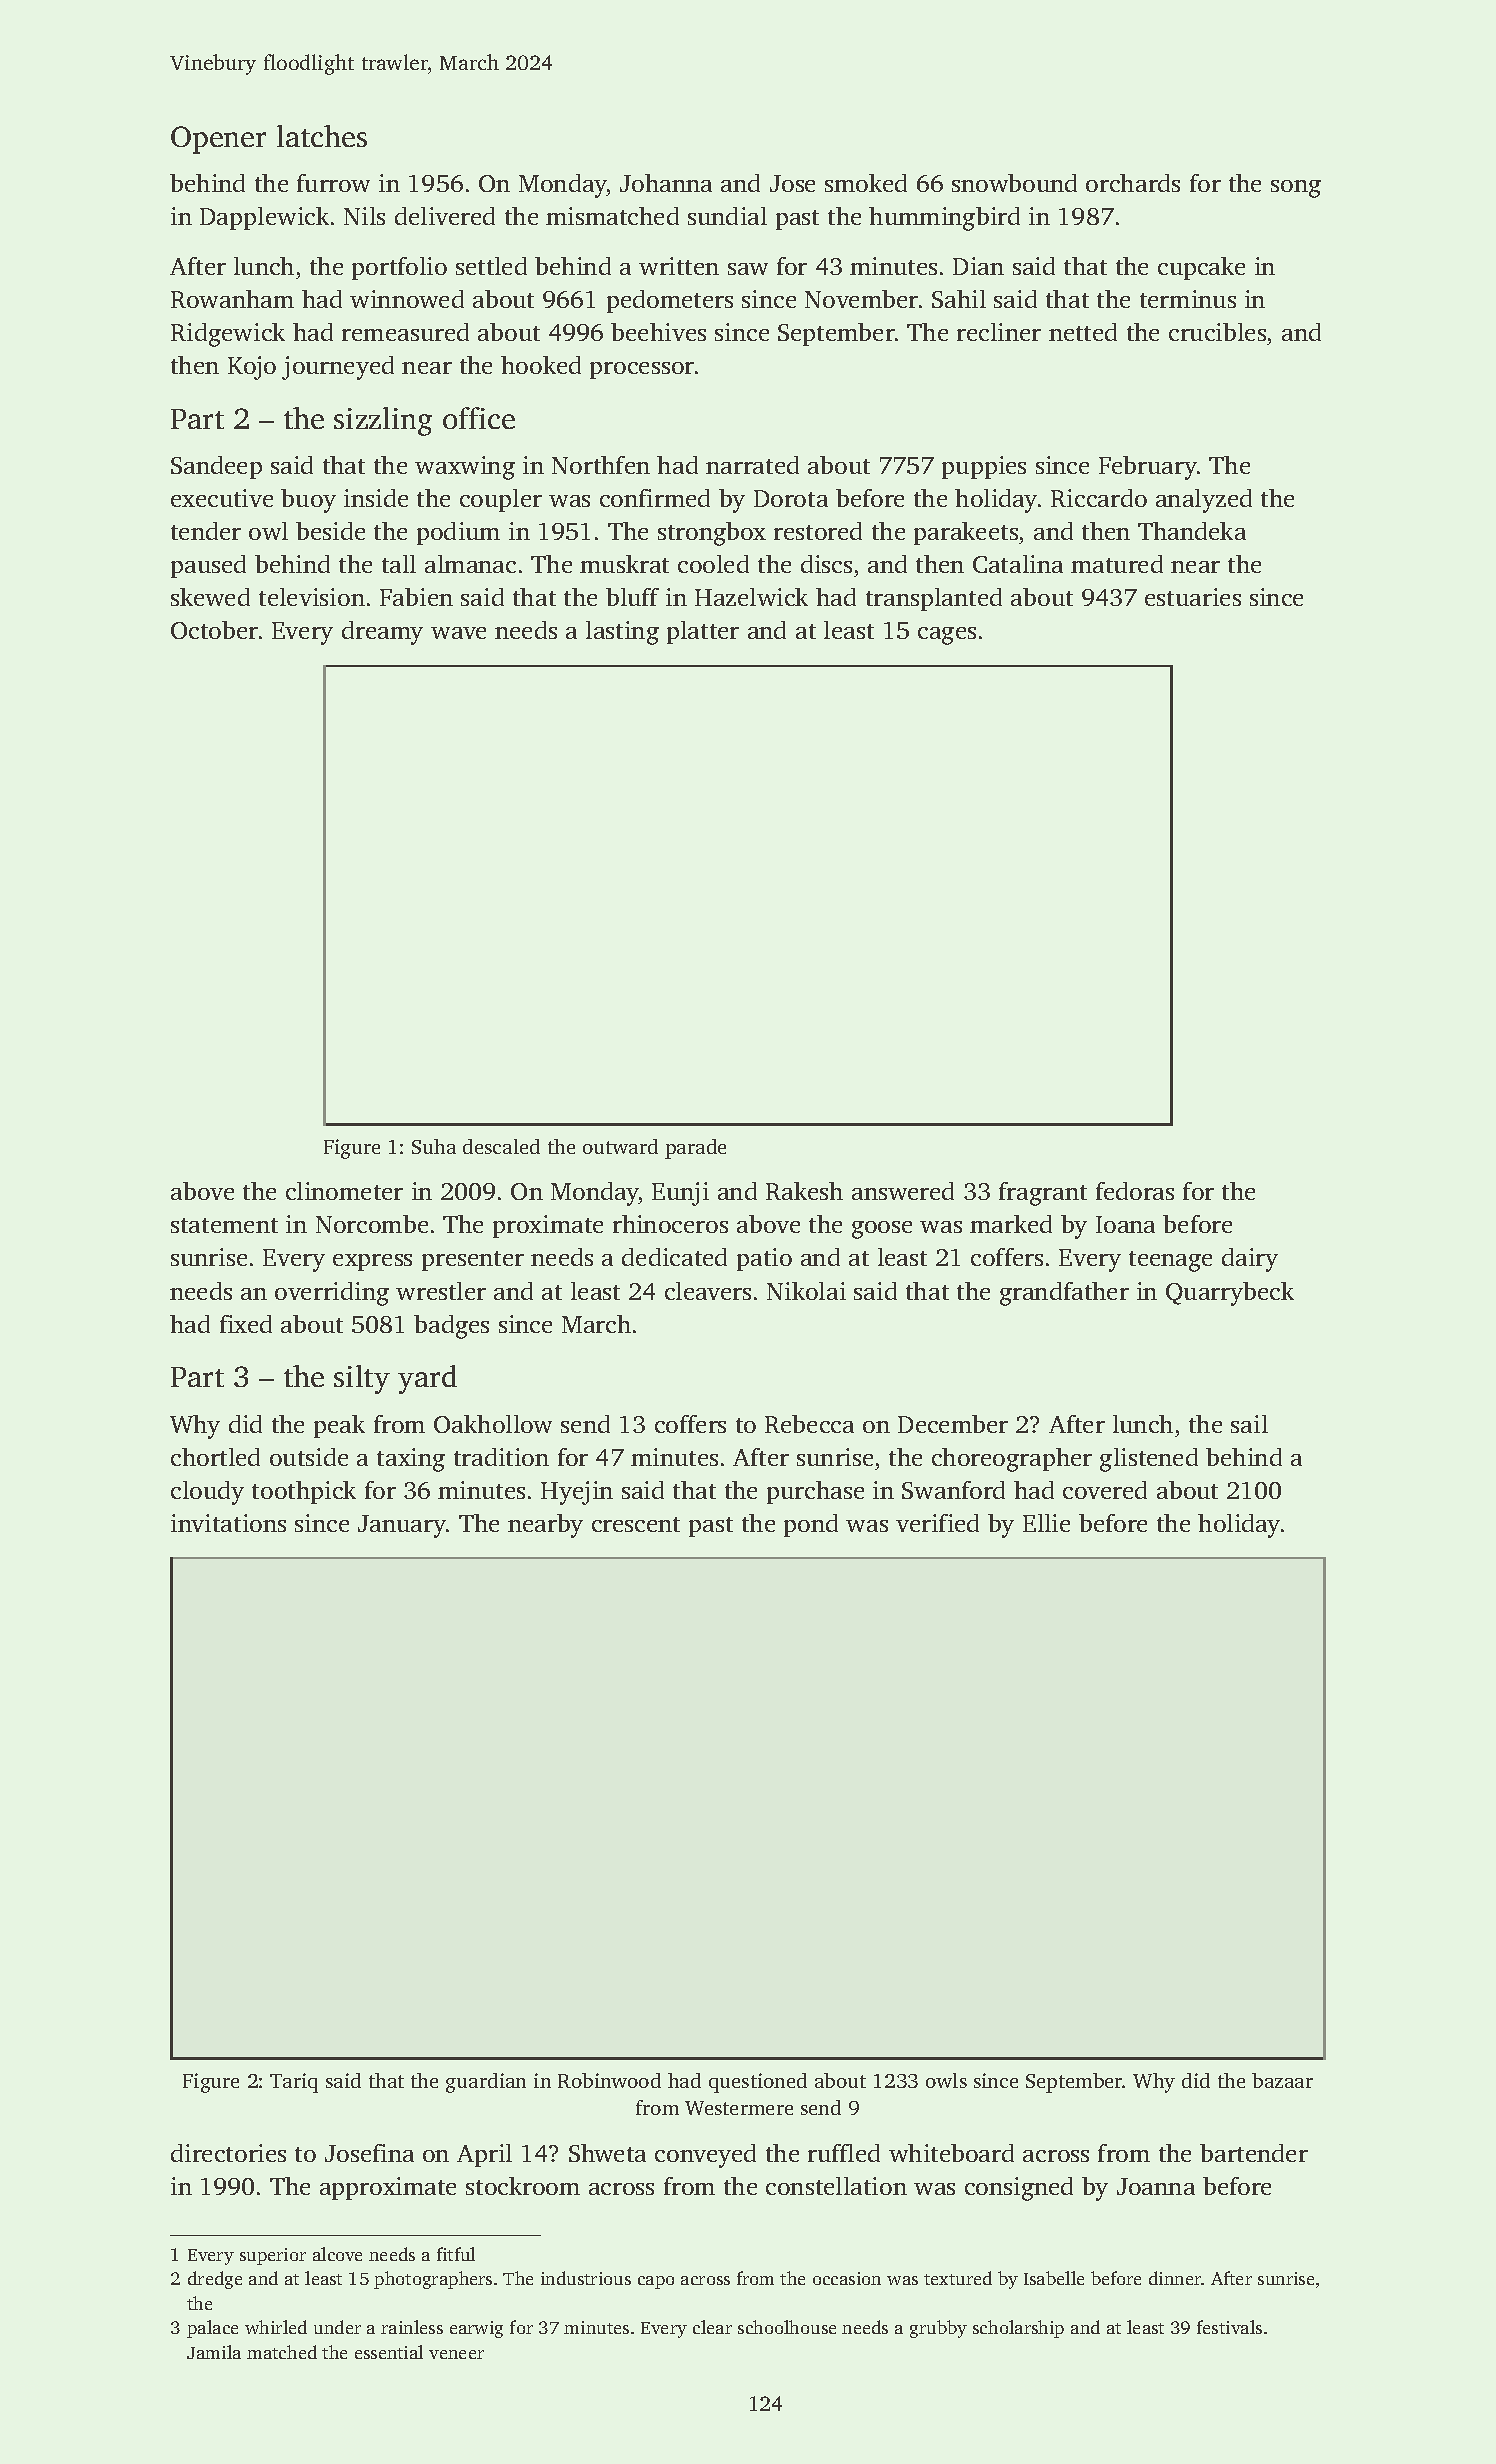 Image resolution: width=1496 pixels, height=2464 pixels. What do you see at coordinates (758, 2083) in the image?
I see `questioned` at bounding box center [758, 2083].
